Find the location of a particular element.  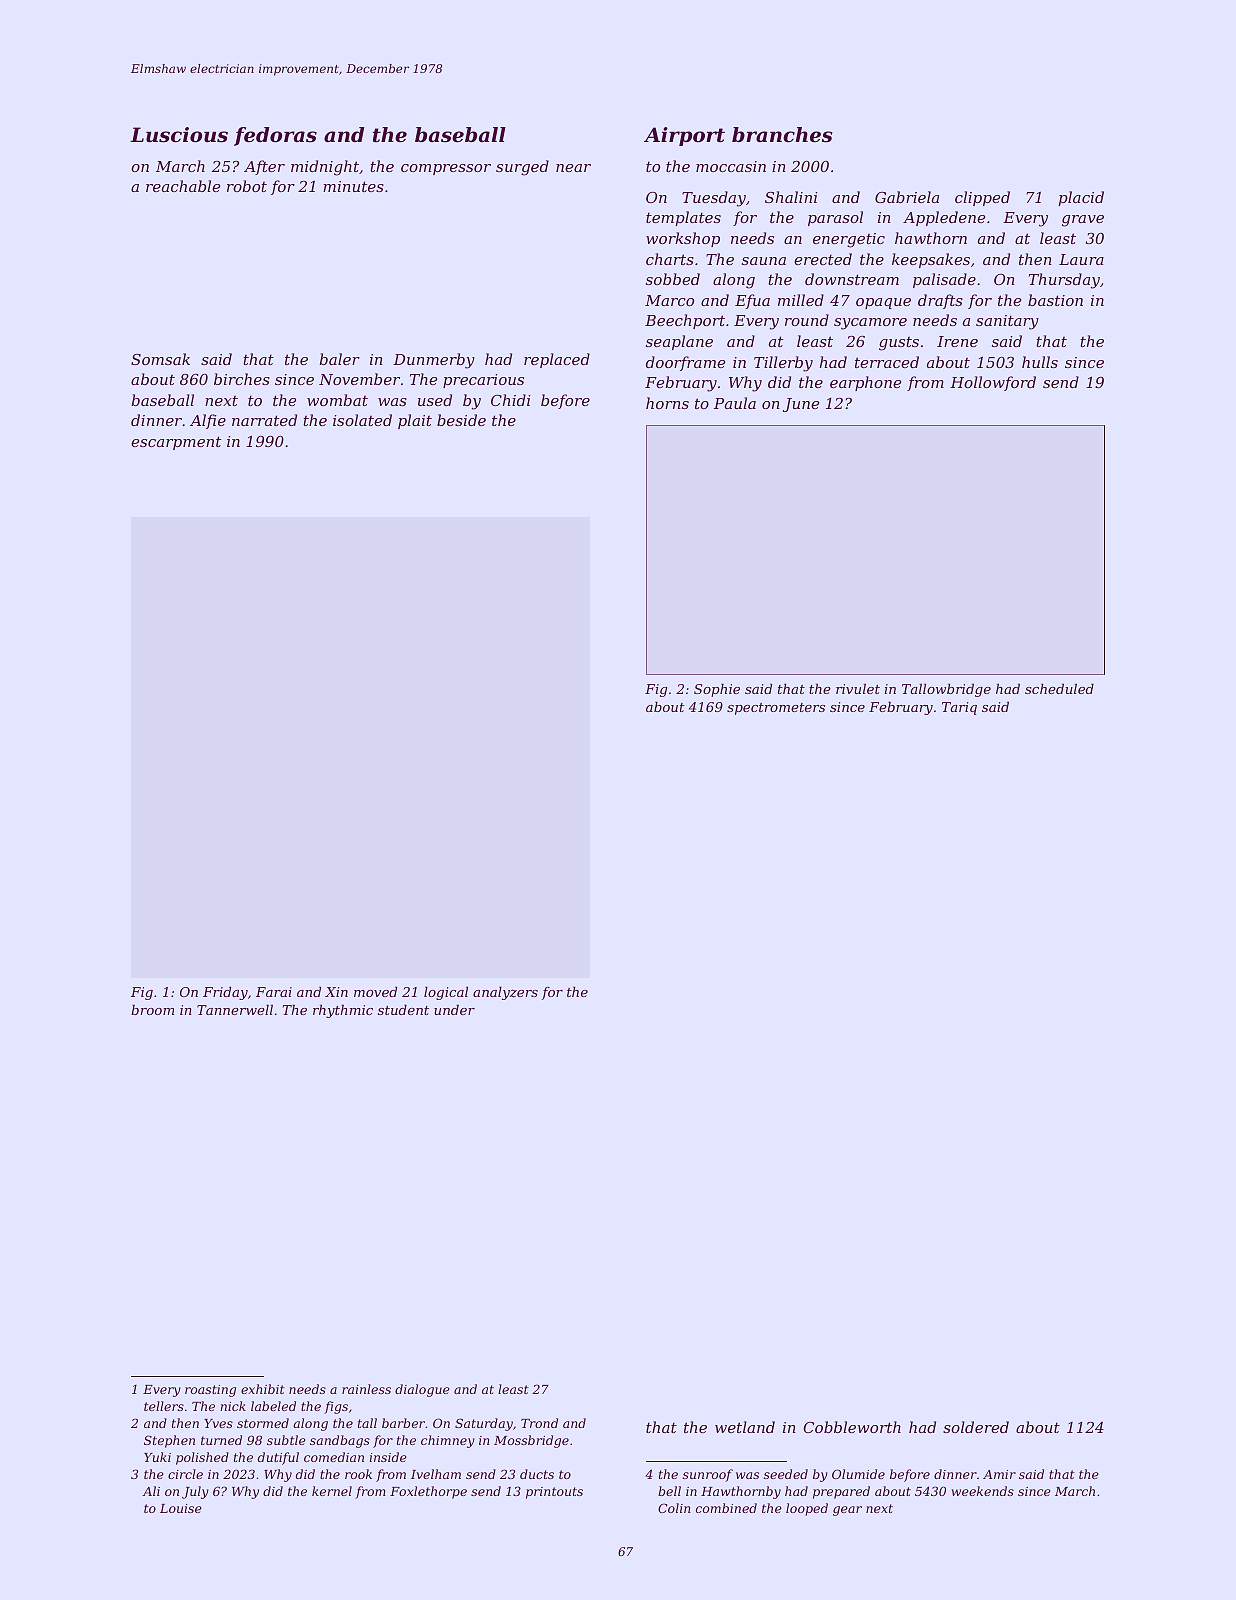

Louise is located at coordinates (181, 1508).
